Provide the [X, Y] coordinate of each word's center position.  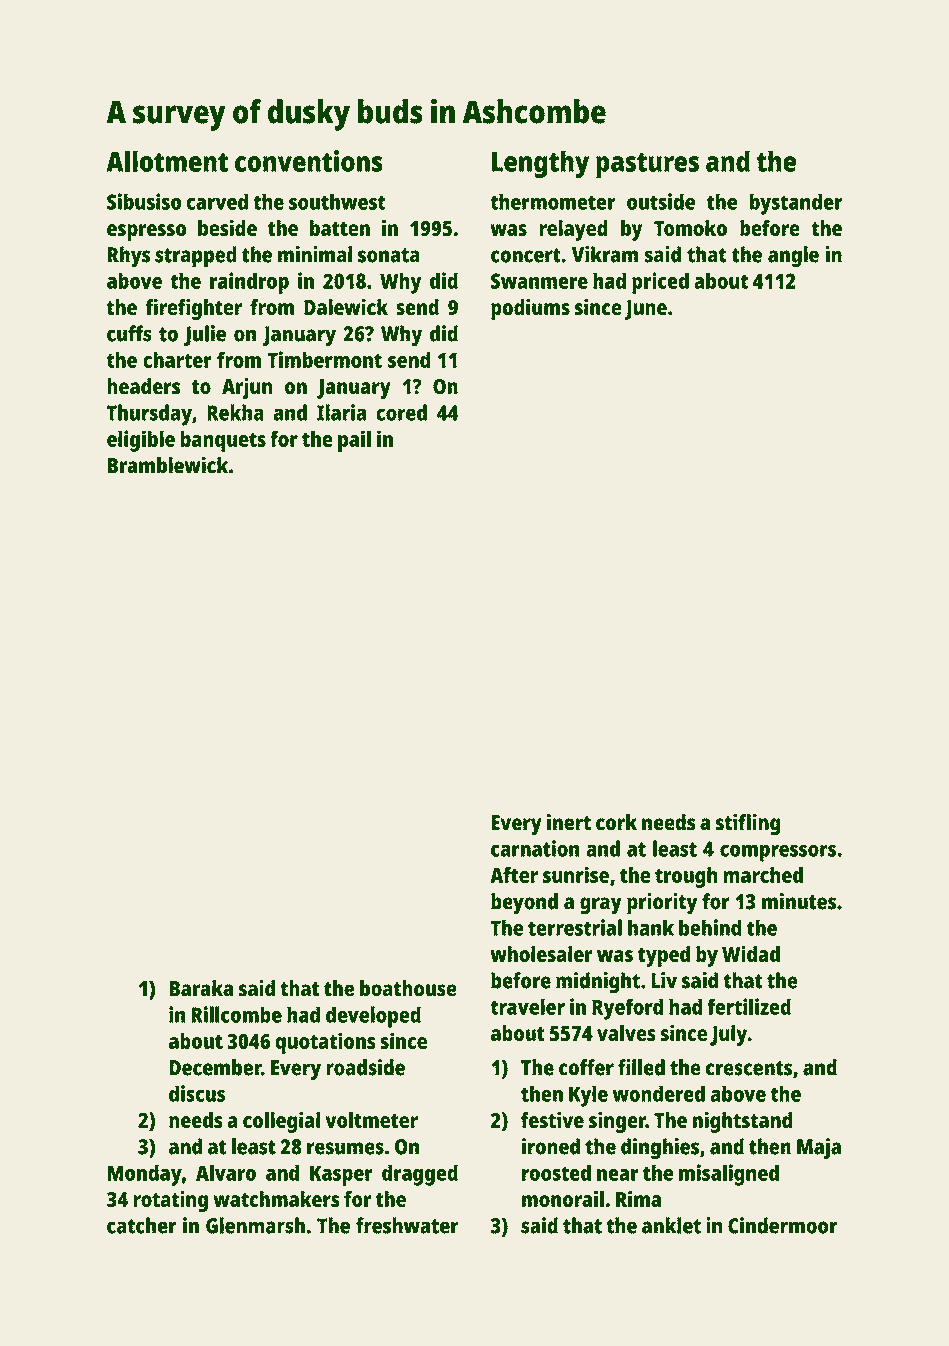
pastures [647, 166]
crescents [749, 1068]
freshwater [407, 1225]
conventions [309, 161]
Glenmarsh [255, 1225]
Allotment [167, 161]
